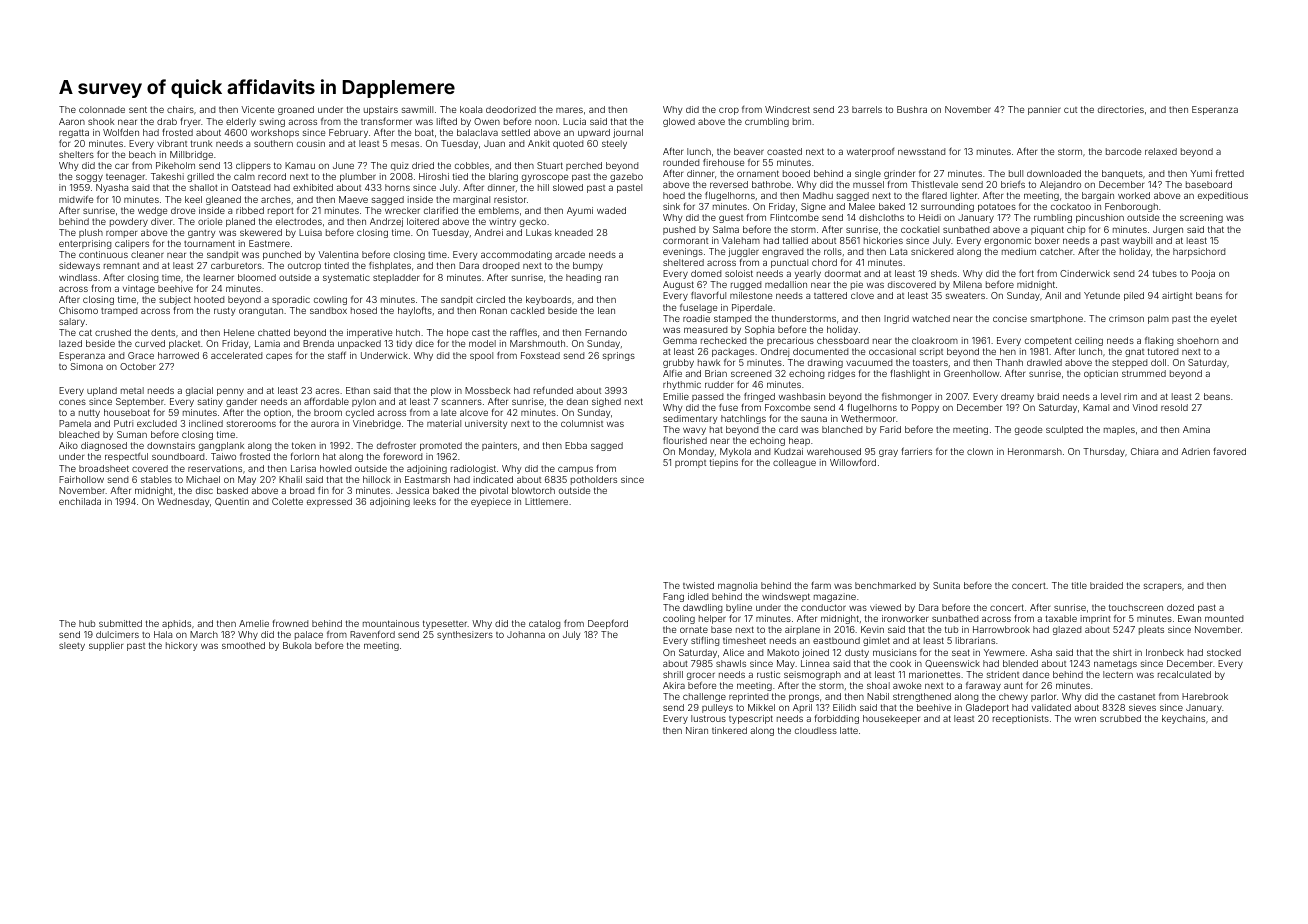 The width and height of the screenshot is (1308, 924). Describe the element at coordinates (230, 392) in the screenshot. I see `penny` at that location.
